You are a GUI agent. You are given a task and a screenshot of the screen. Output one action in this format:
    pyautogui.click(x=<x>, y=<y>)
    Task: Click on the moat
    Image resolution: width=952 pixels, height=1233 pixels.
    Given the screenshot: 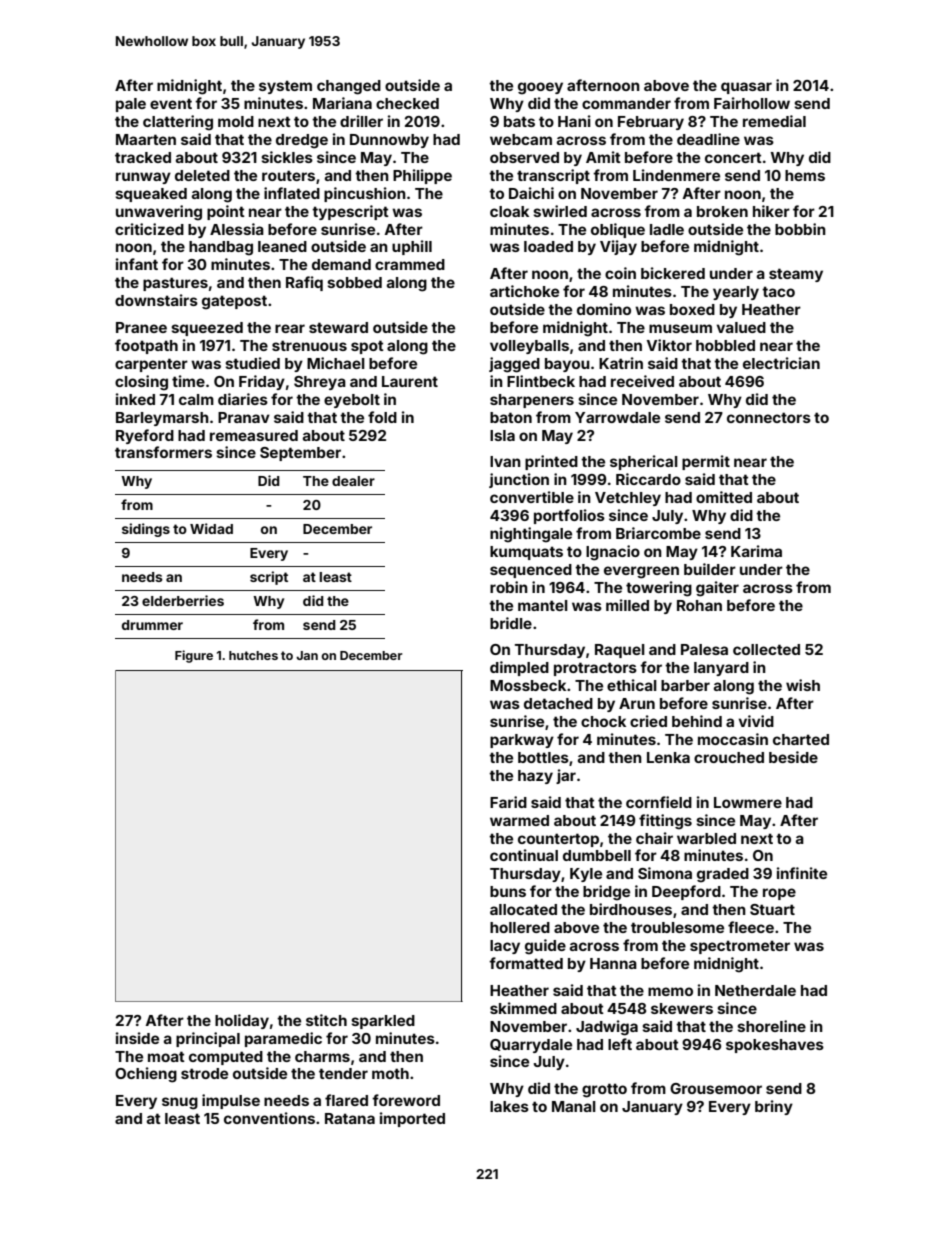 What is the action you would take?
    pyautogui.click(x=166, y=1056)
